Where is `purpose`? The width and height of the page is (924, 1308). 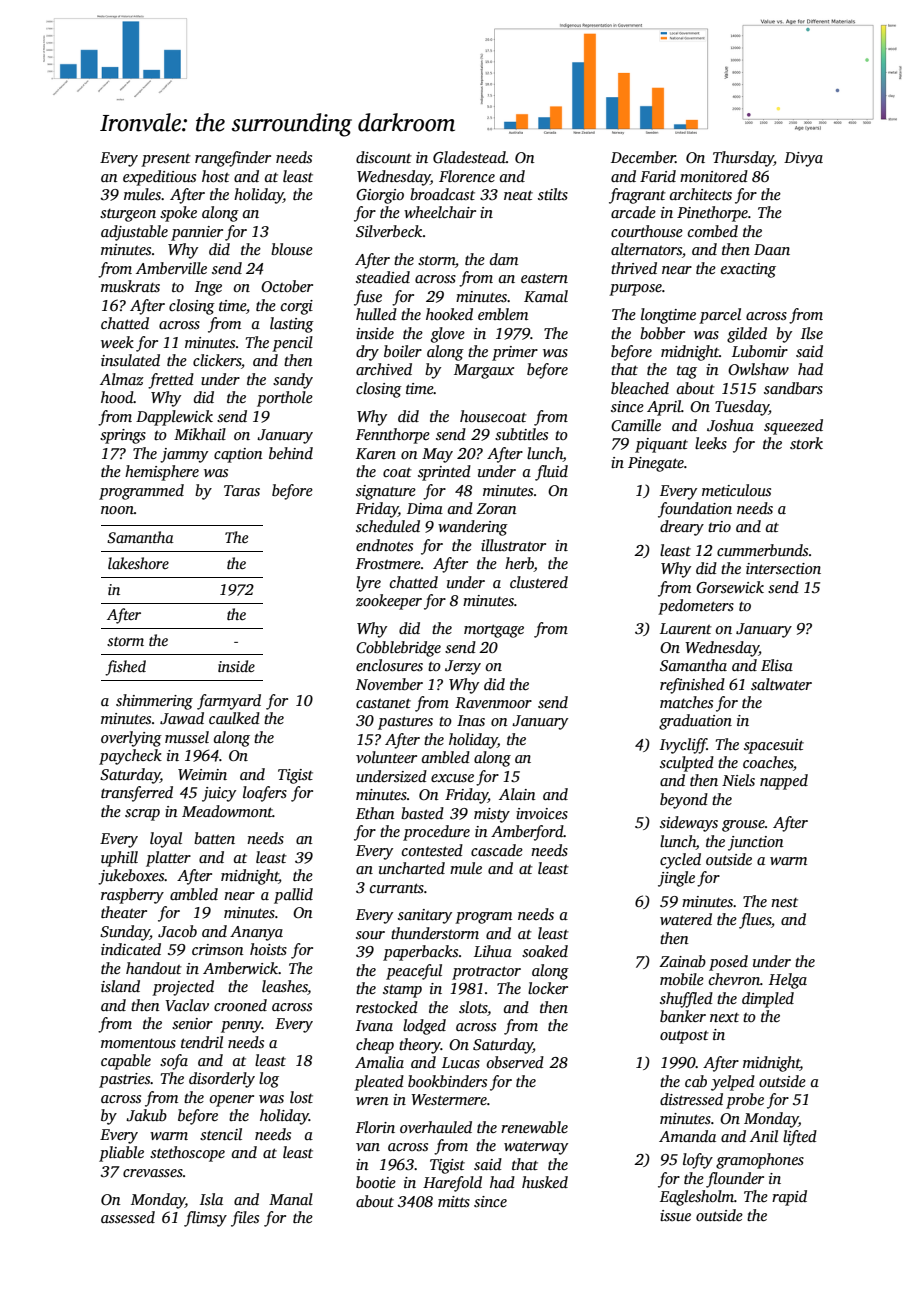
purpose is located at coordinates (635, 290).
